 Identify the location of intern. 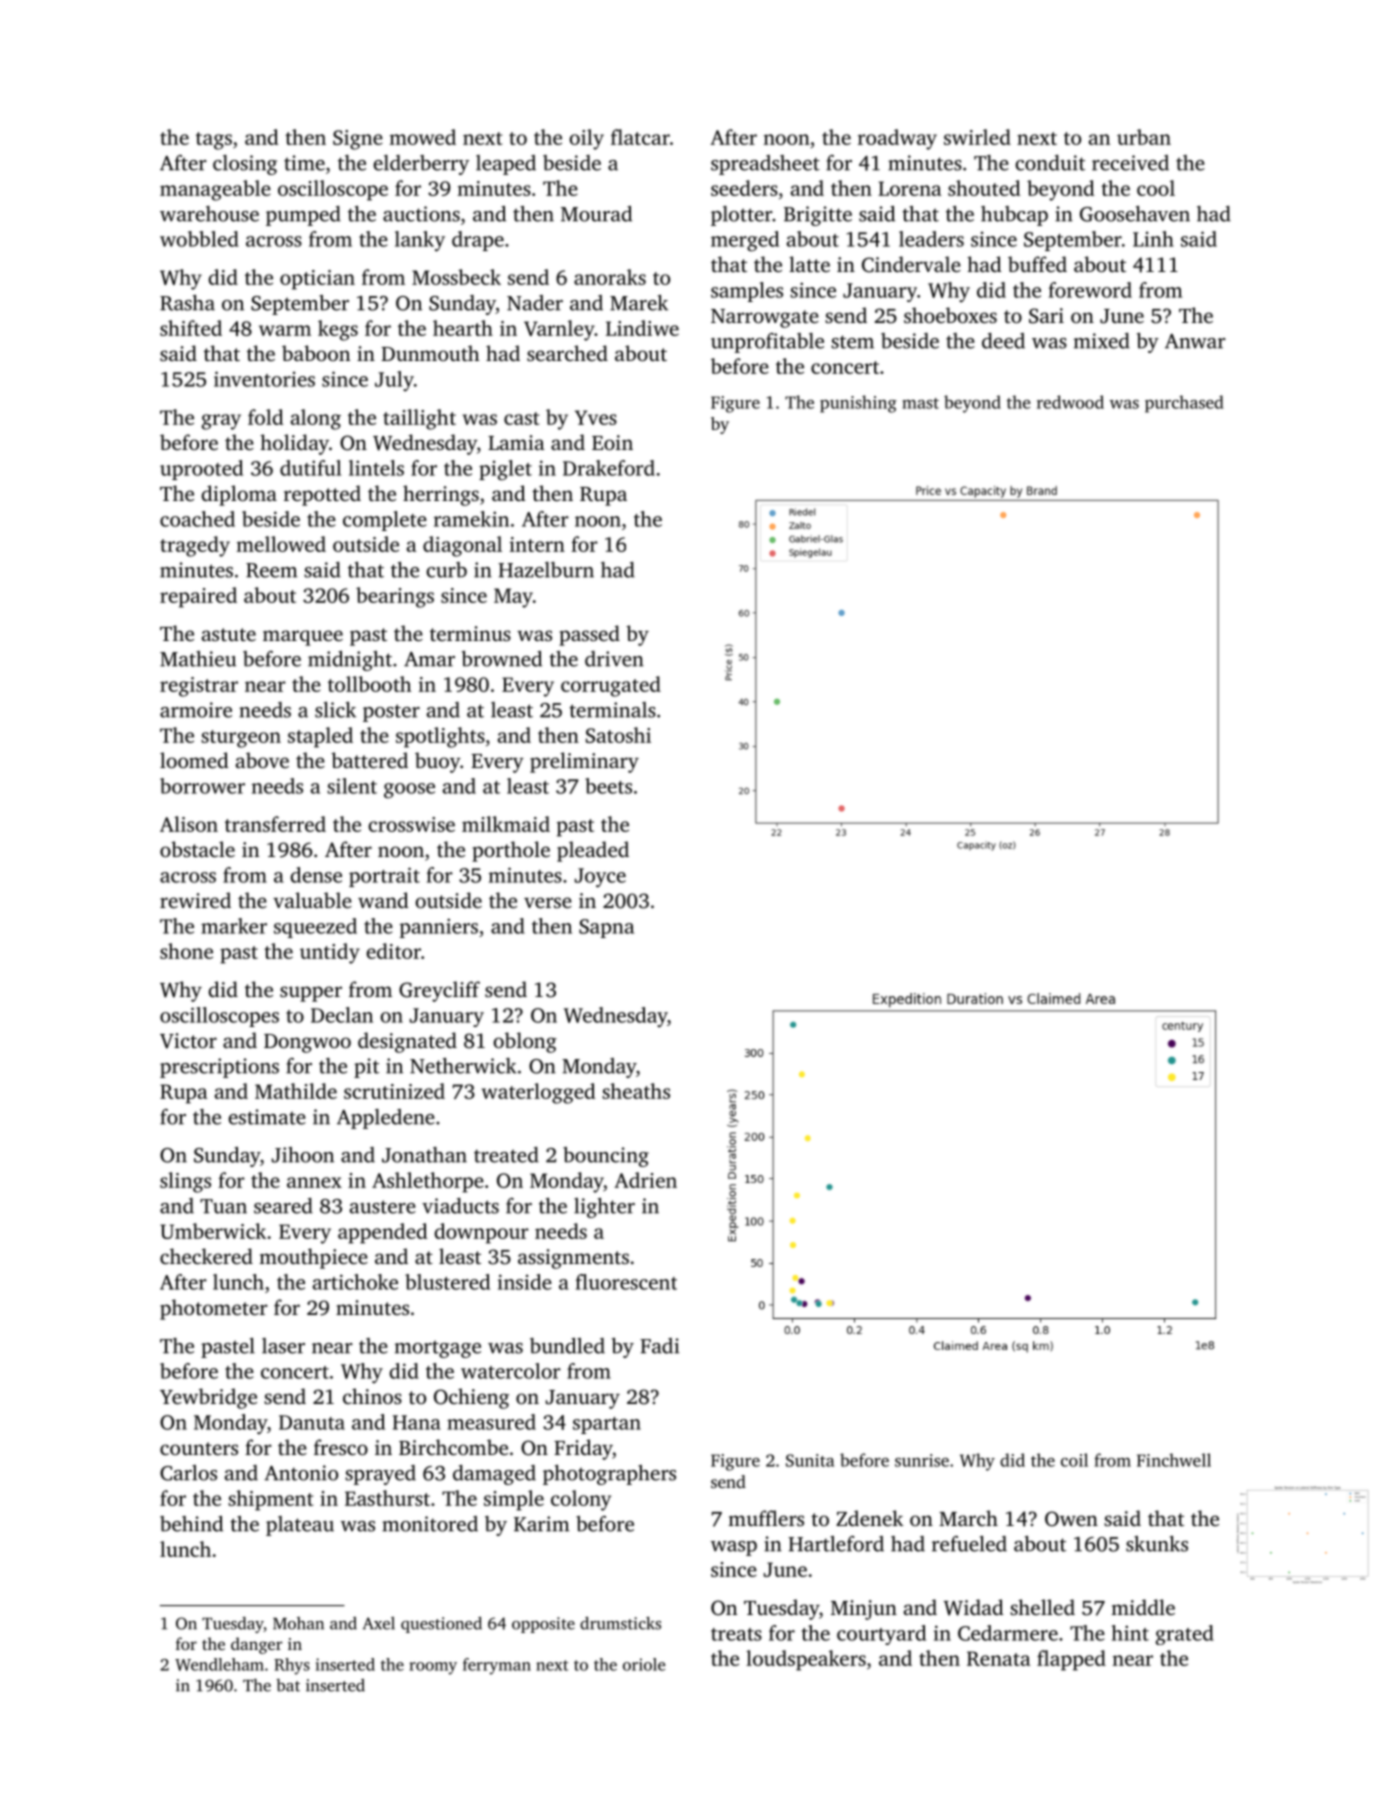
(537, 544).
